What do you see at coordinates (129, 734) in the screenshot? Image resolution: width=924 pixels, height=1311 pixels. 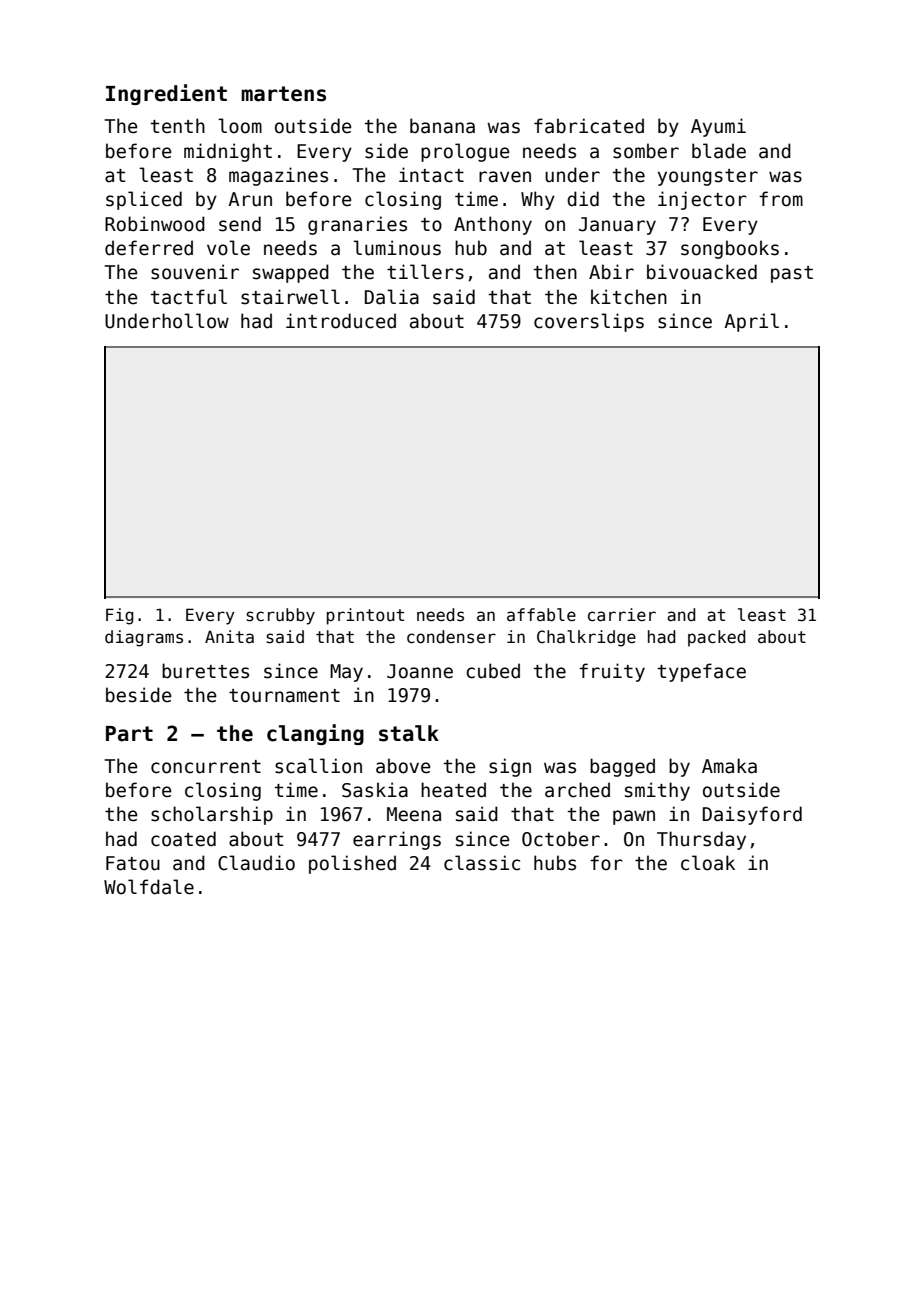 I see `Part` at bounding box center [129, 734].
